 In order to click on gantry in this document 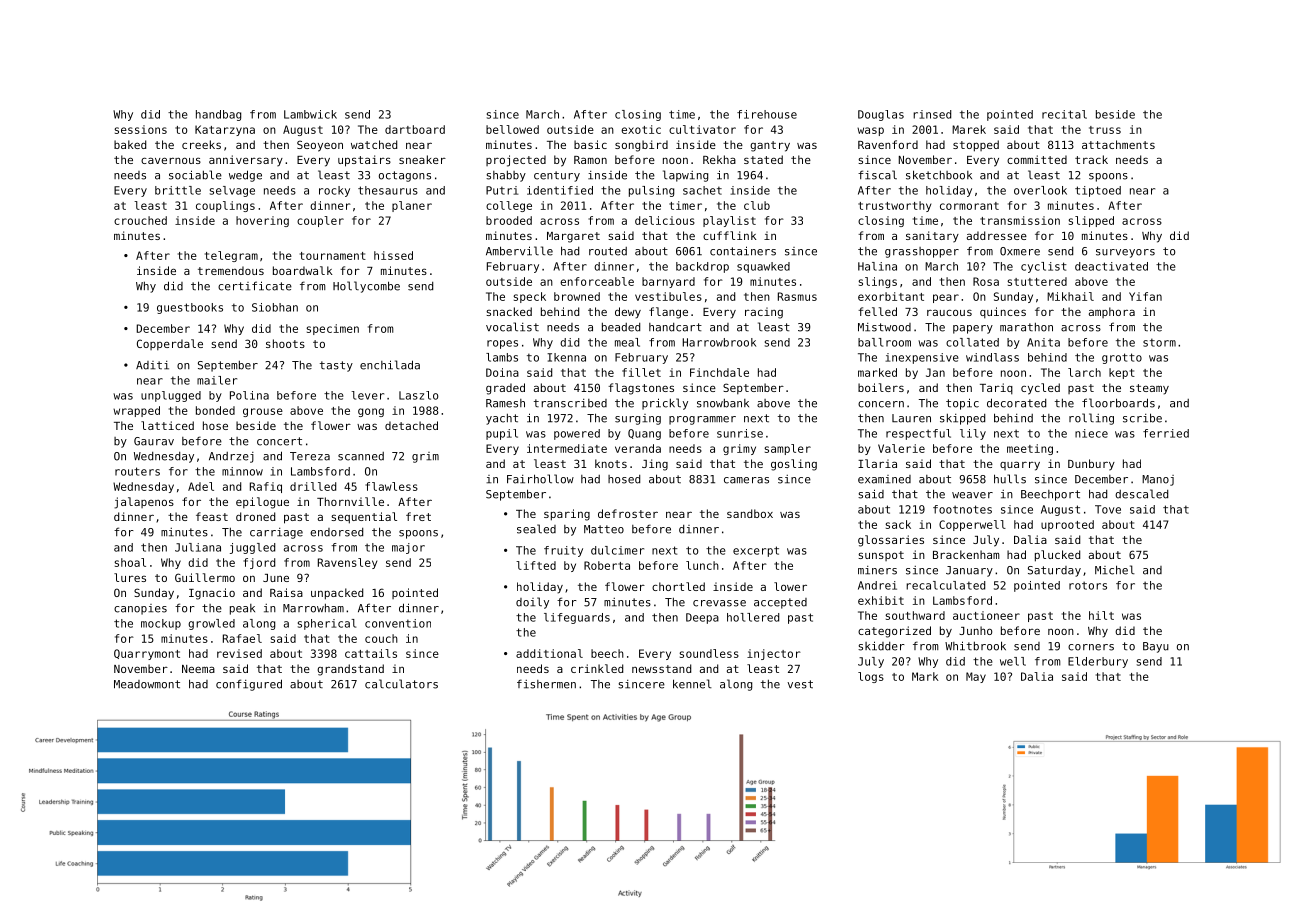, I will do `click(770, 146)`.
